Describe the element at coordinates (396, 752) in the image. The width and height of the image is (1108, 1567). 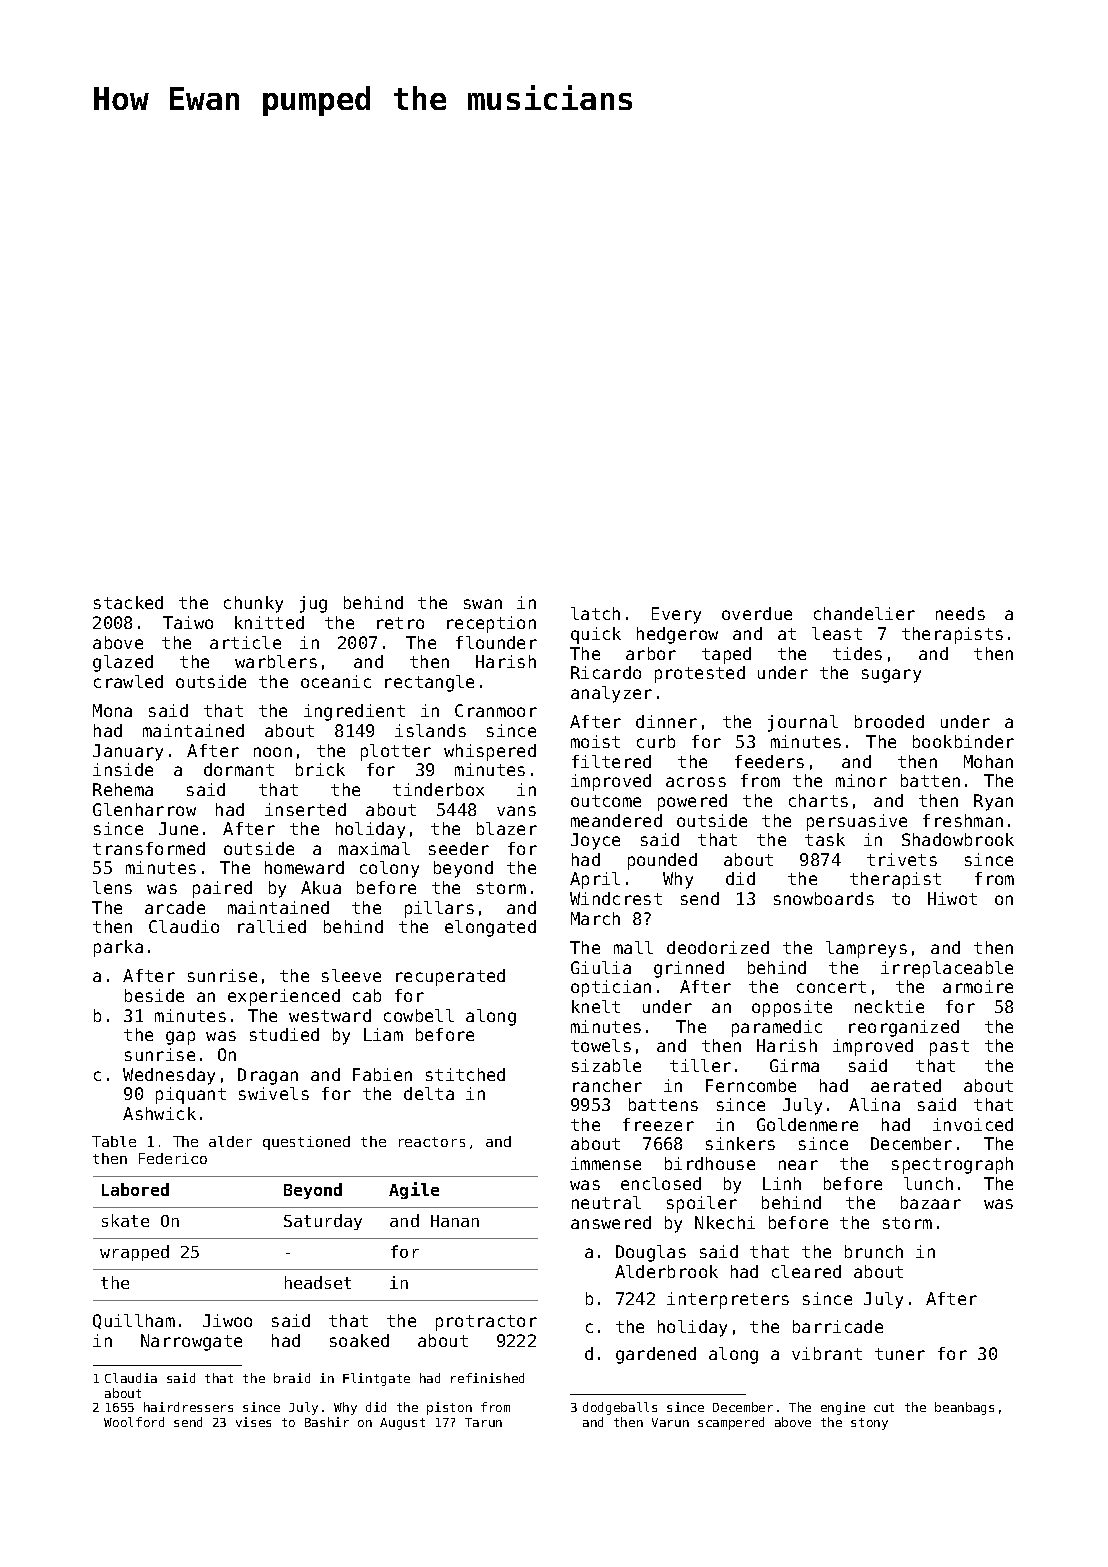
I see `plotter` at that location.
